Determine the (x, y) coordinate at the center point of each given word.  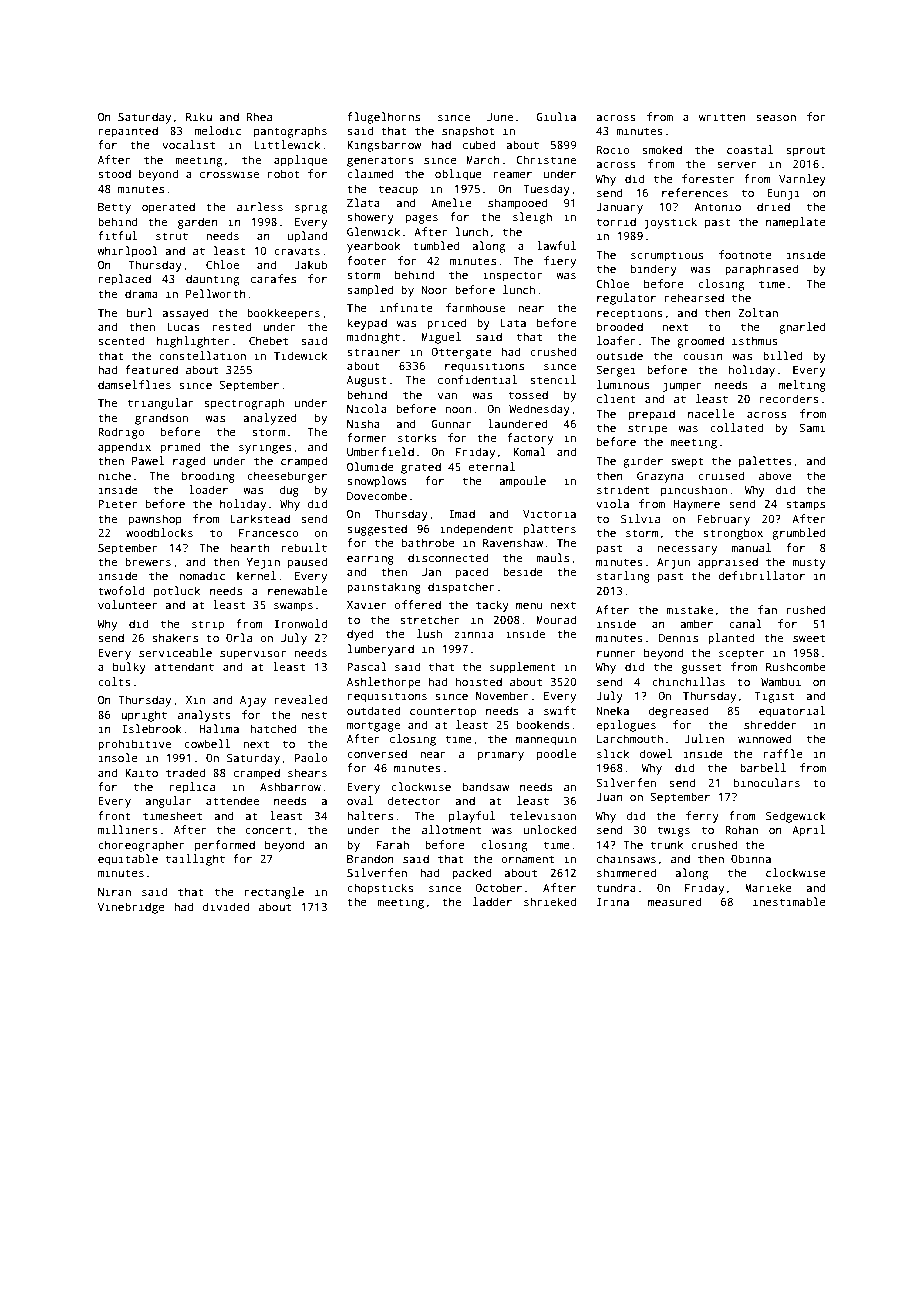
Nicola (367, 408)
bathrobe (428, 542)
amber (696, 623)
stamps (805, 505)
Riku (199, 116)
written (722, 116)
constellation (202, 355)
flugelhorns (383, 118)
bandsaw (486, 786)
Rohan (741, 829)
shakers (175, 637)
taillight (195, 860)
